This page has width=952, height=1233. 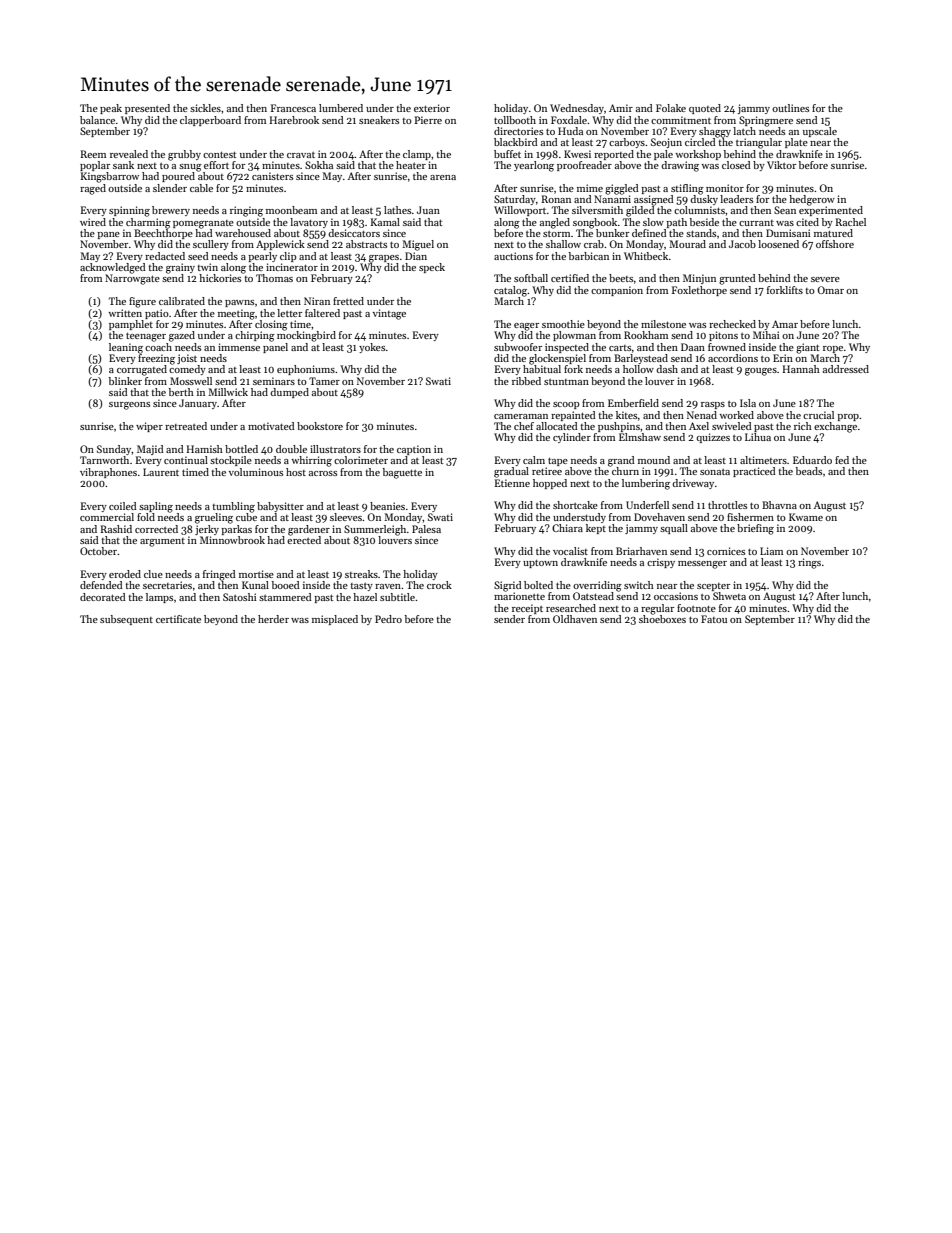 What do you see at coordinates (273, 619) in the page?
I see `herder` at bounding box center [273, 619].
